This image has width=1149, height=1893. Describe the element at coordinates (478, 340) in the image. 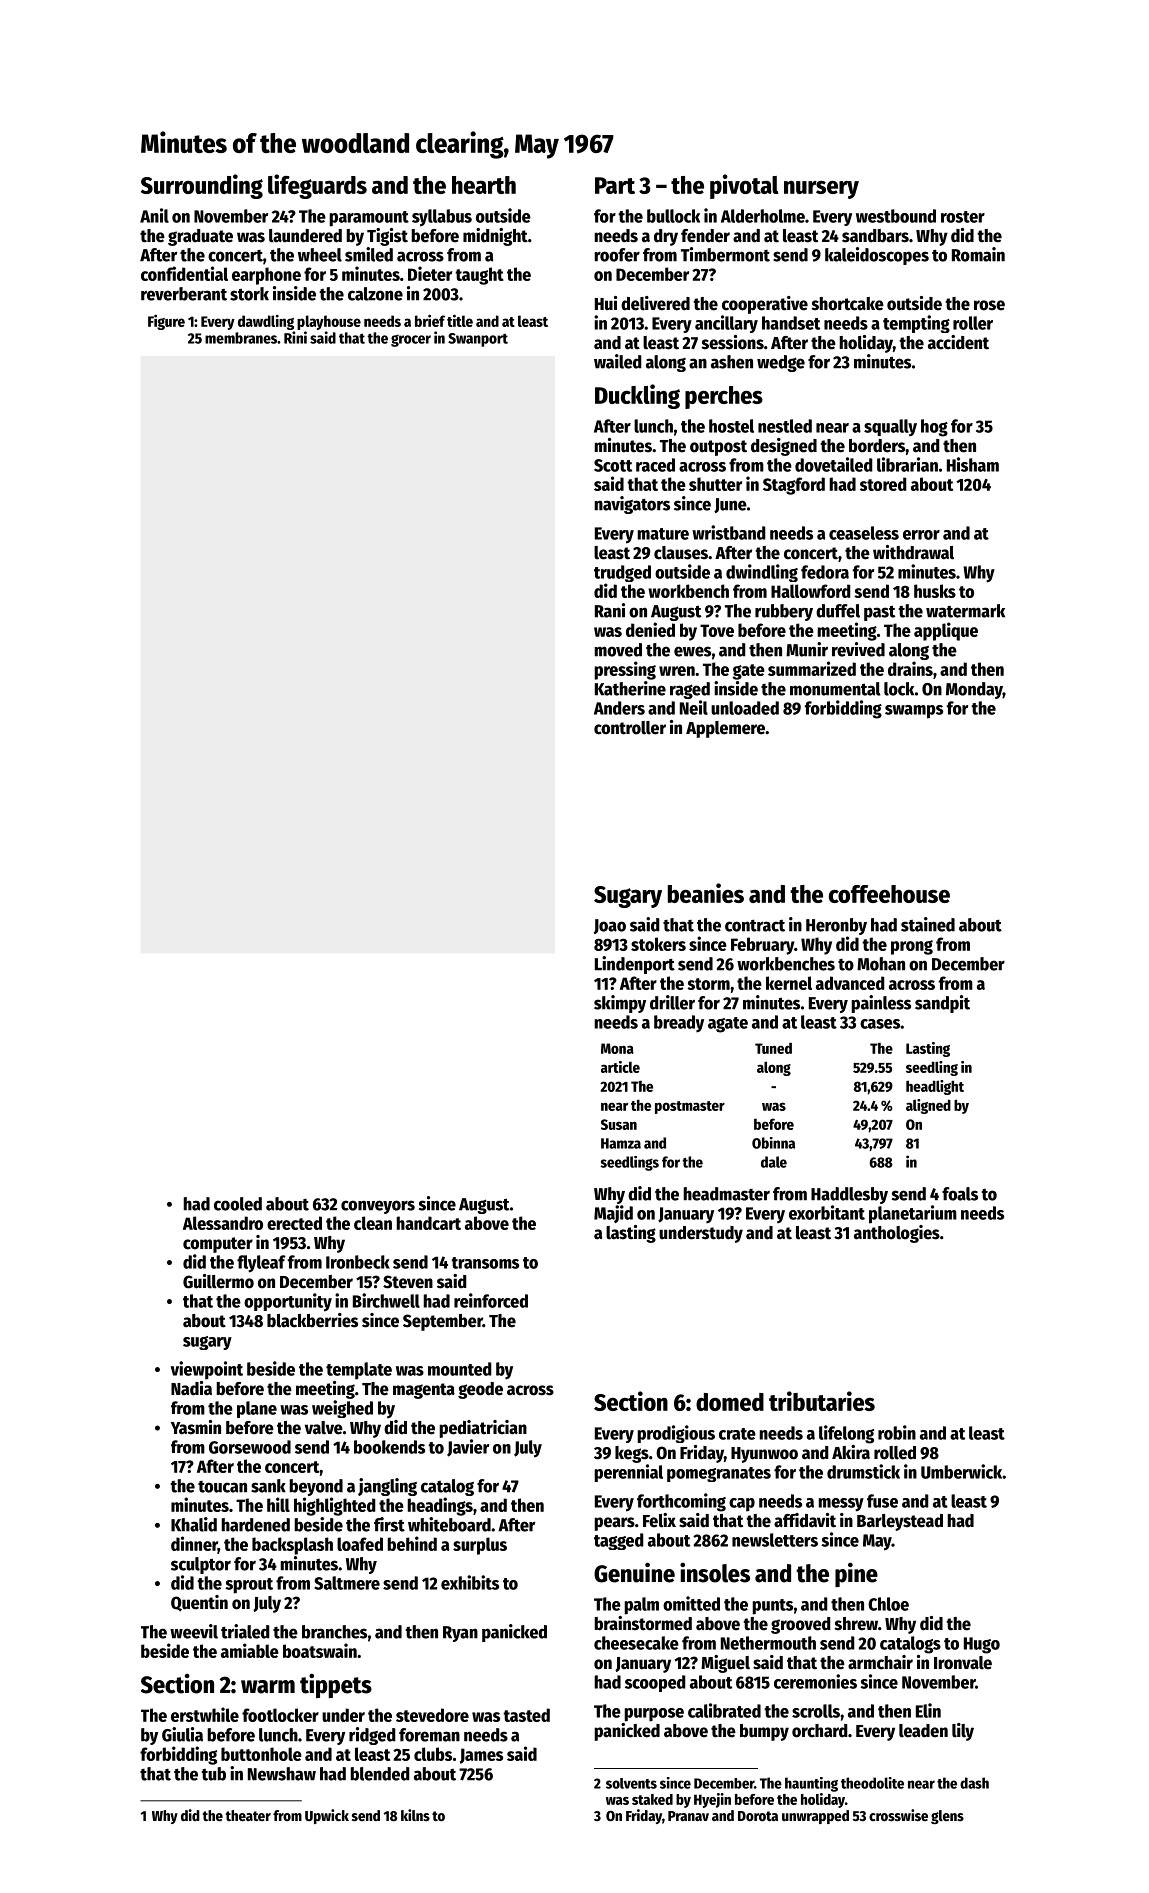

I see `Swanport` at that location.
